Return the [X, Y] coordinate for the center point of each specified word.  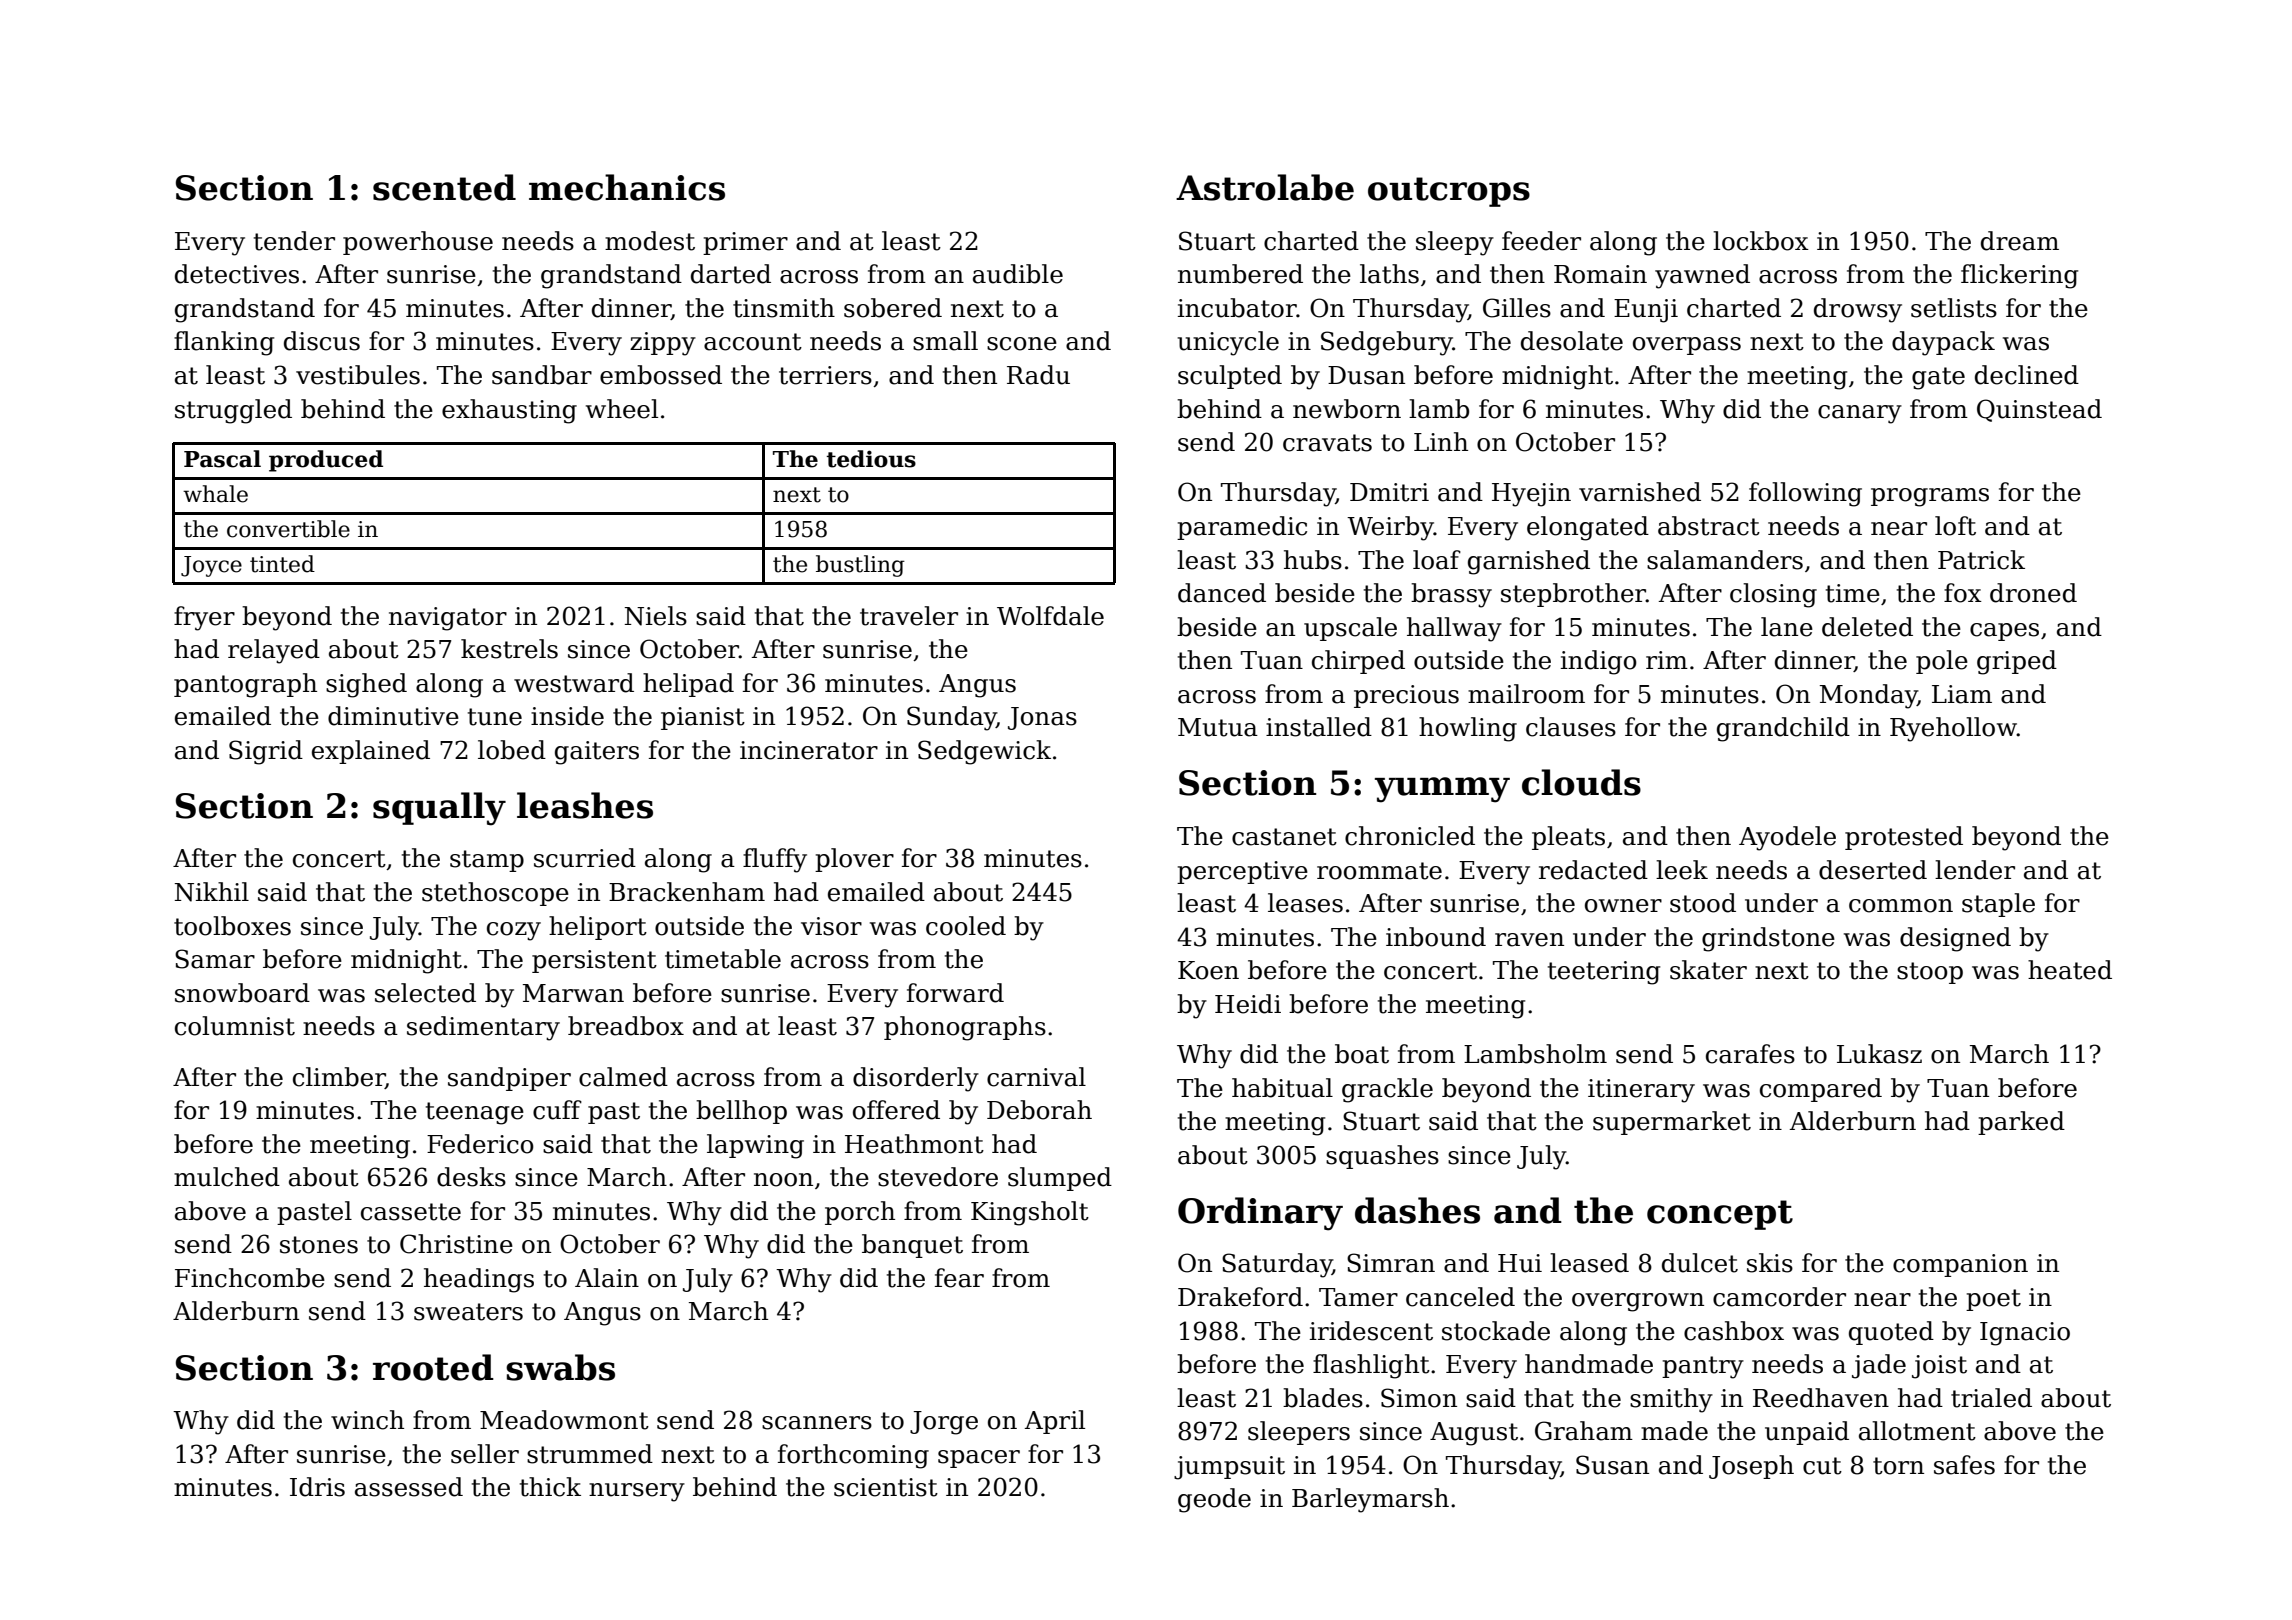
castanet [1284, 837]
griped [2017, 662]
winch [367, 1420]
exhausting [509, 411]
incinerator [809, 750]
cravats [1327, 443]
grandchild [1783, 729]
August [1474, 1434]
